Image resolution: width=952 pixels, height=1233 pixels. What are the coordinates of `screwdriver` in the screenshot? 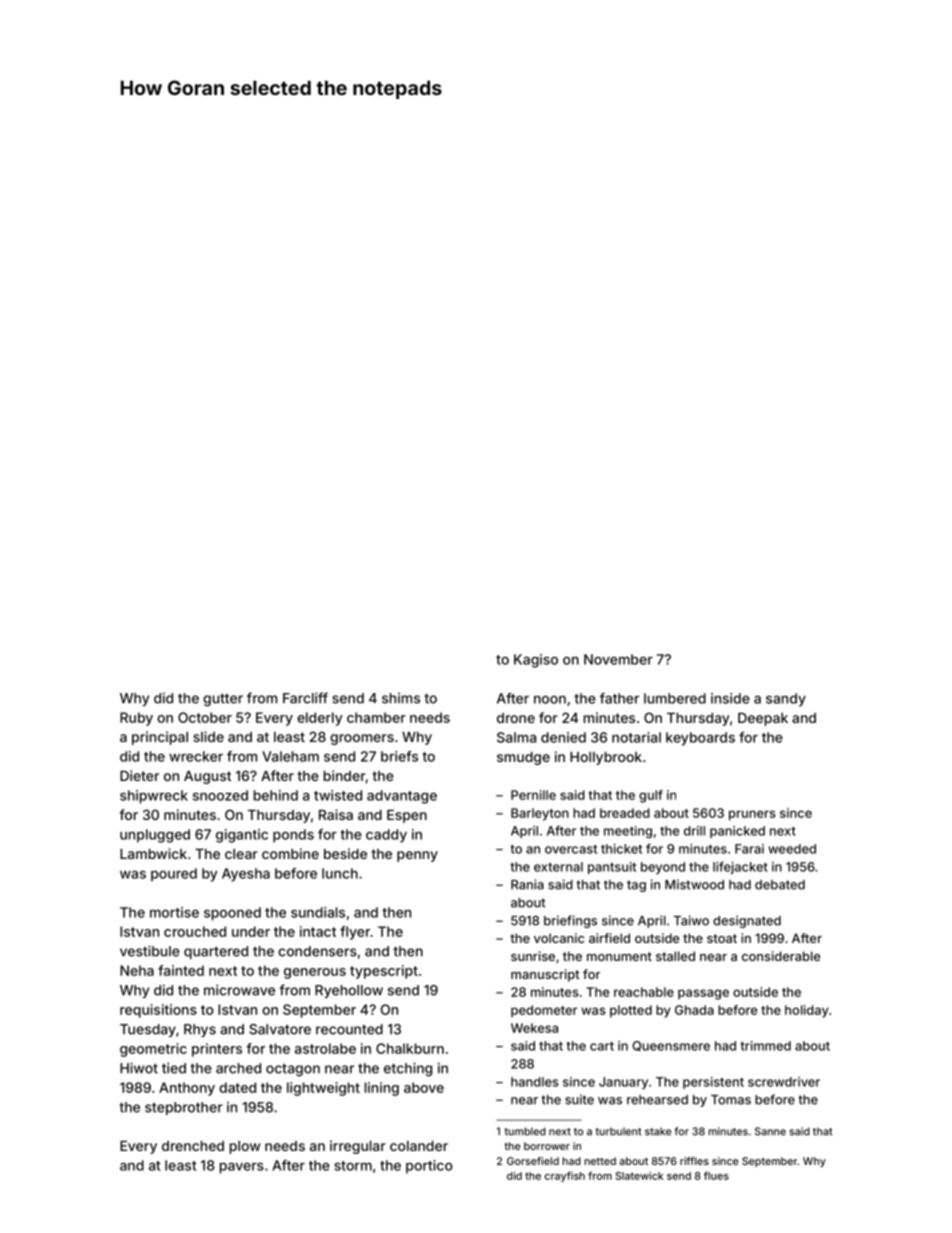 It's located at (784, 1082).
